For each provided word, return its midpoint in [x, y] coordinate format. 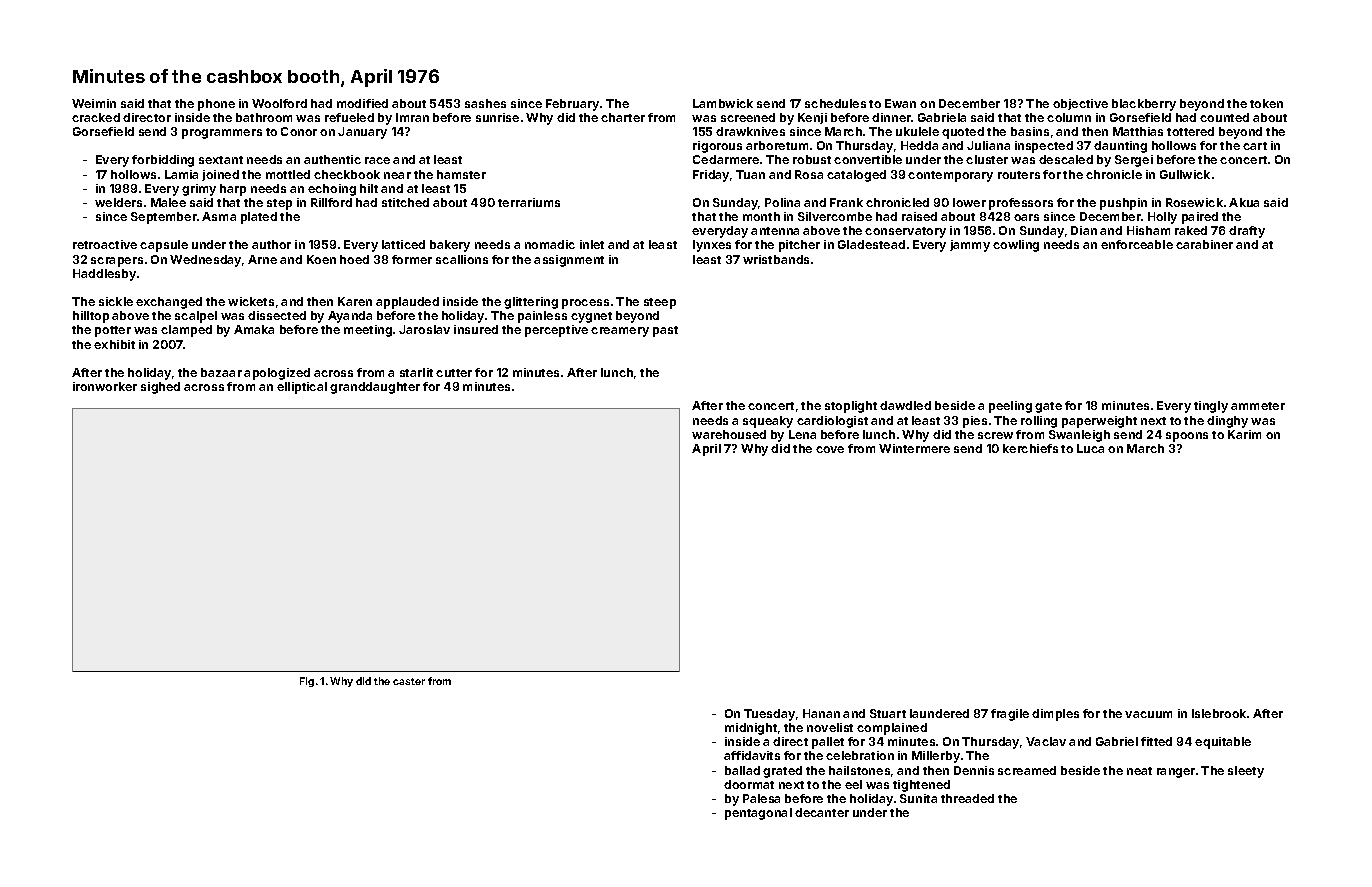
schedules [835, 103]
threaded [967, 798]
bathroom [264, 117]
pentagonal [758, 814]
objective [1080, 104]
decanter [822, 812]
